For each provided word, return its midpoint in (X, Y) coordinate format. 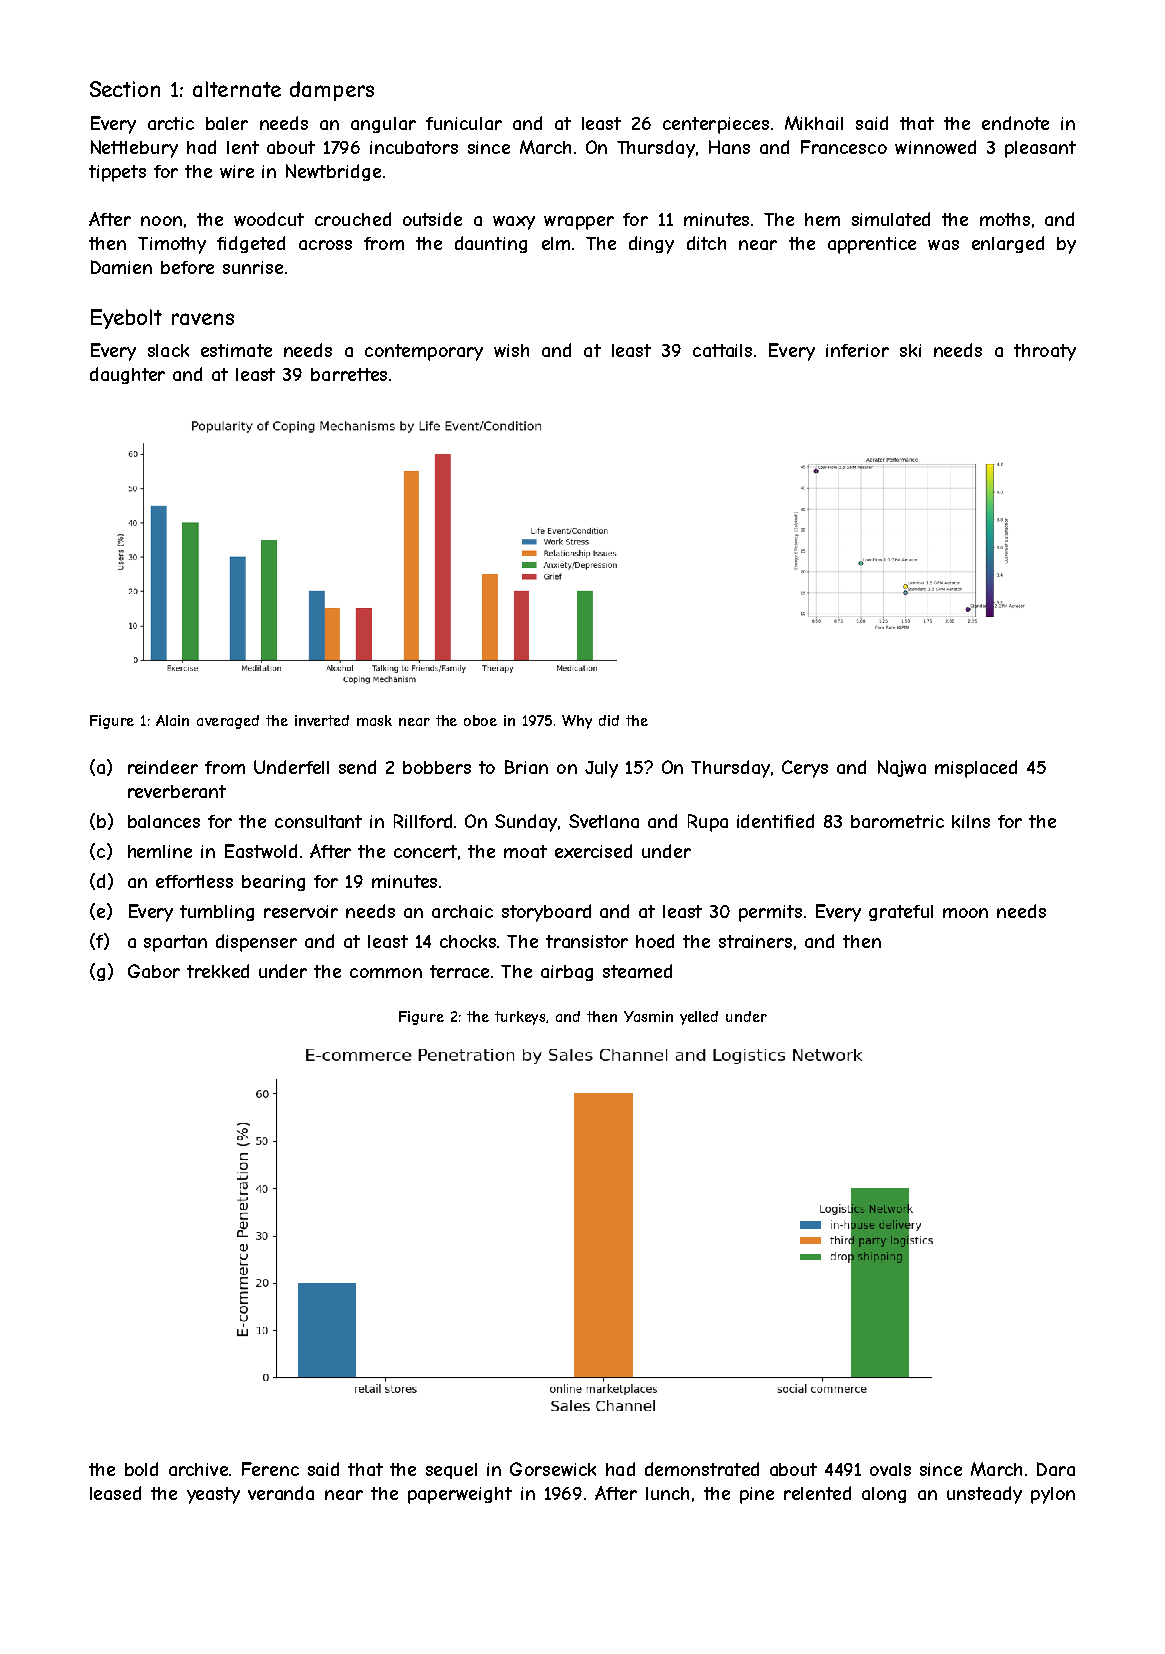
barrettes (349, 374)
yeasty (213, 1495)
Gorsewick (553, 1469)
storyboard (546, 913)
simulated (891, 219)
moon (965, 913)
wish (511, 350)
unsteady (984, 1495)
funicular (464, 123)
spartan (175, 943)
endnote (1015, 123)
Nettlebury (134, 149)
